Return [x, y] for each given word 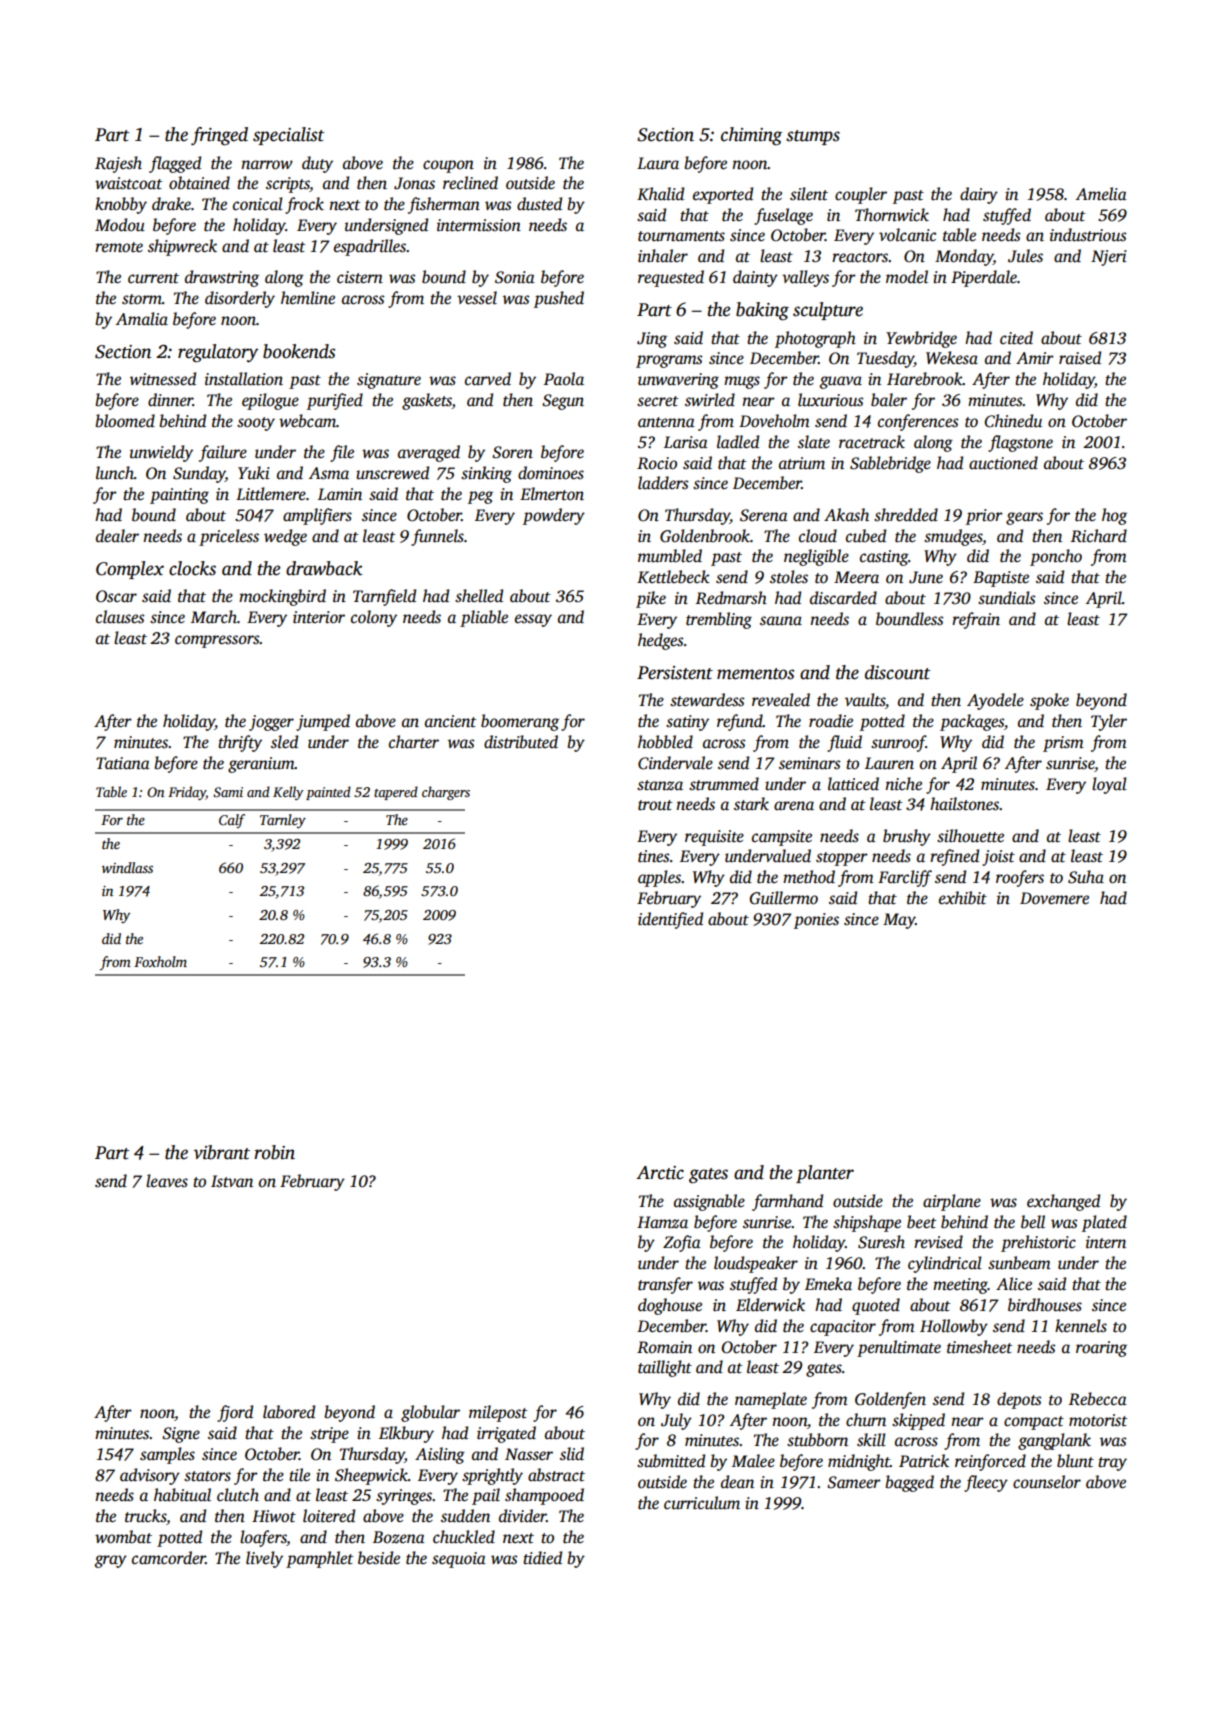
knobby [121, 205]
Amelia [1101, 194]
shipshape [867, 1223]
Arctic [660, 1173]
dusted [539, 204]
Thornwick [892, 215]
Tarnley [283, 821]
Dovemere [1054, 898]
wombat [123, 1537]
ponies [816, 921]
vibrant [222, 1152]
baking [762, 311]
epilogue [270, 401]
